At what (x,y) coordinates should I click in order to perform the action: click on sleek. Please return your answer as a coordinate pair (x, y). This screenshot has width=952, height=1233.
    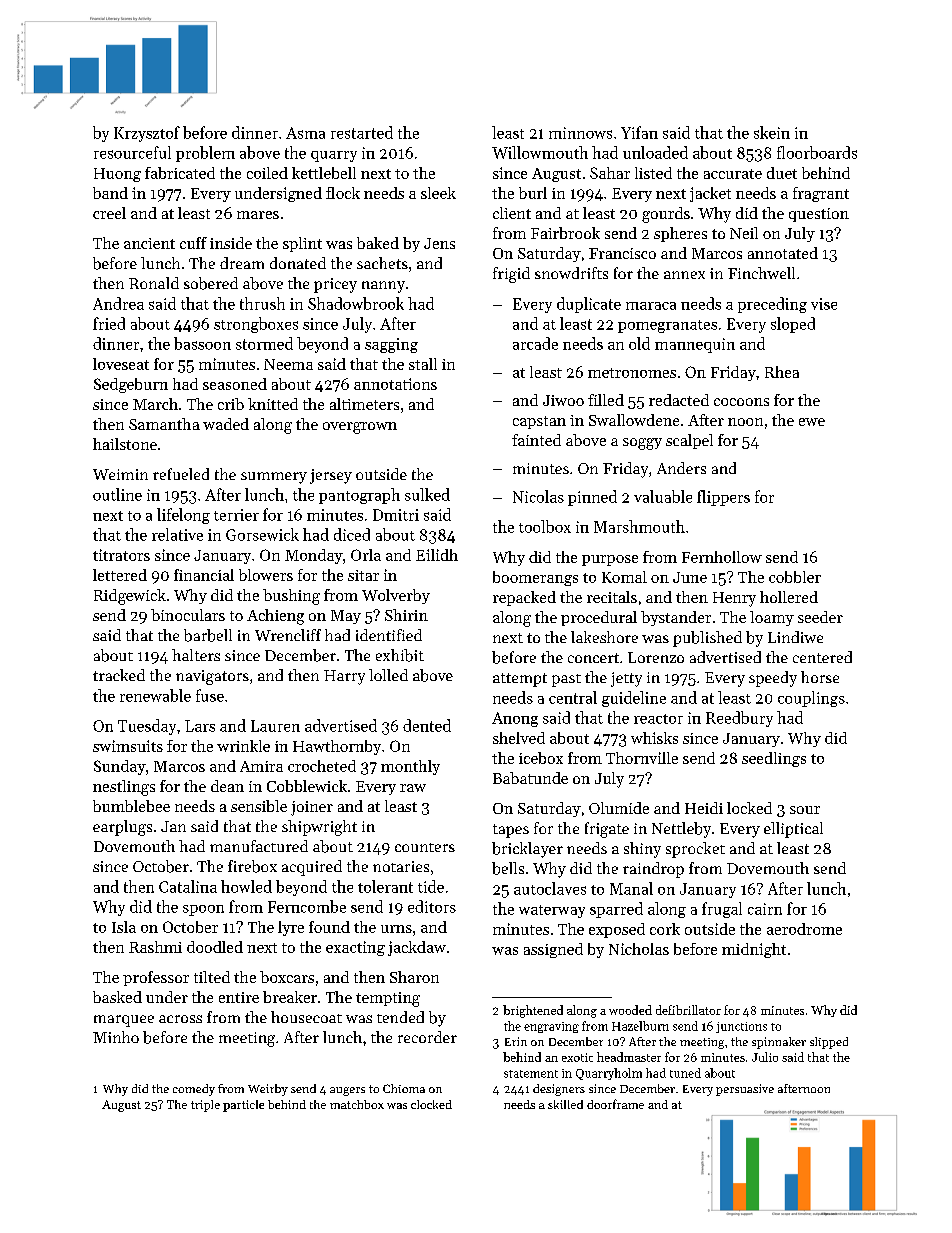
    Looking at the image, I should click on (438, 193).
